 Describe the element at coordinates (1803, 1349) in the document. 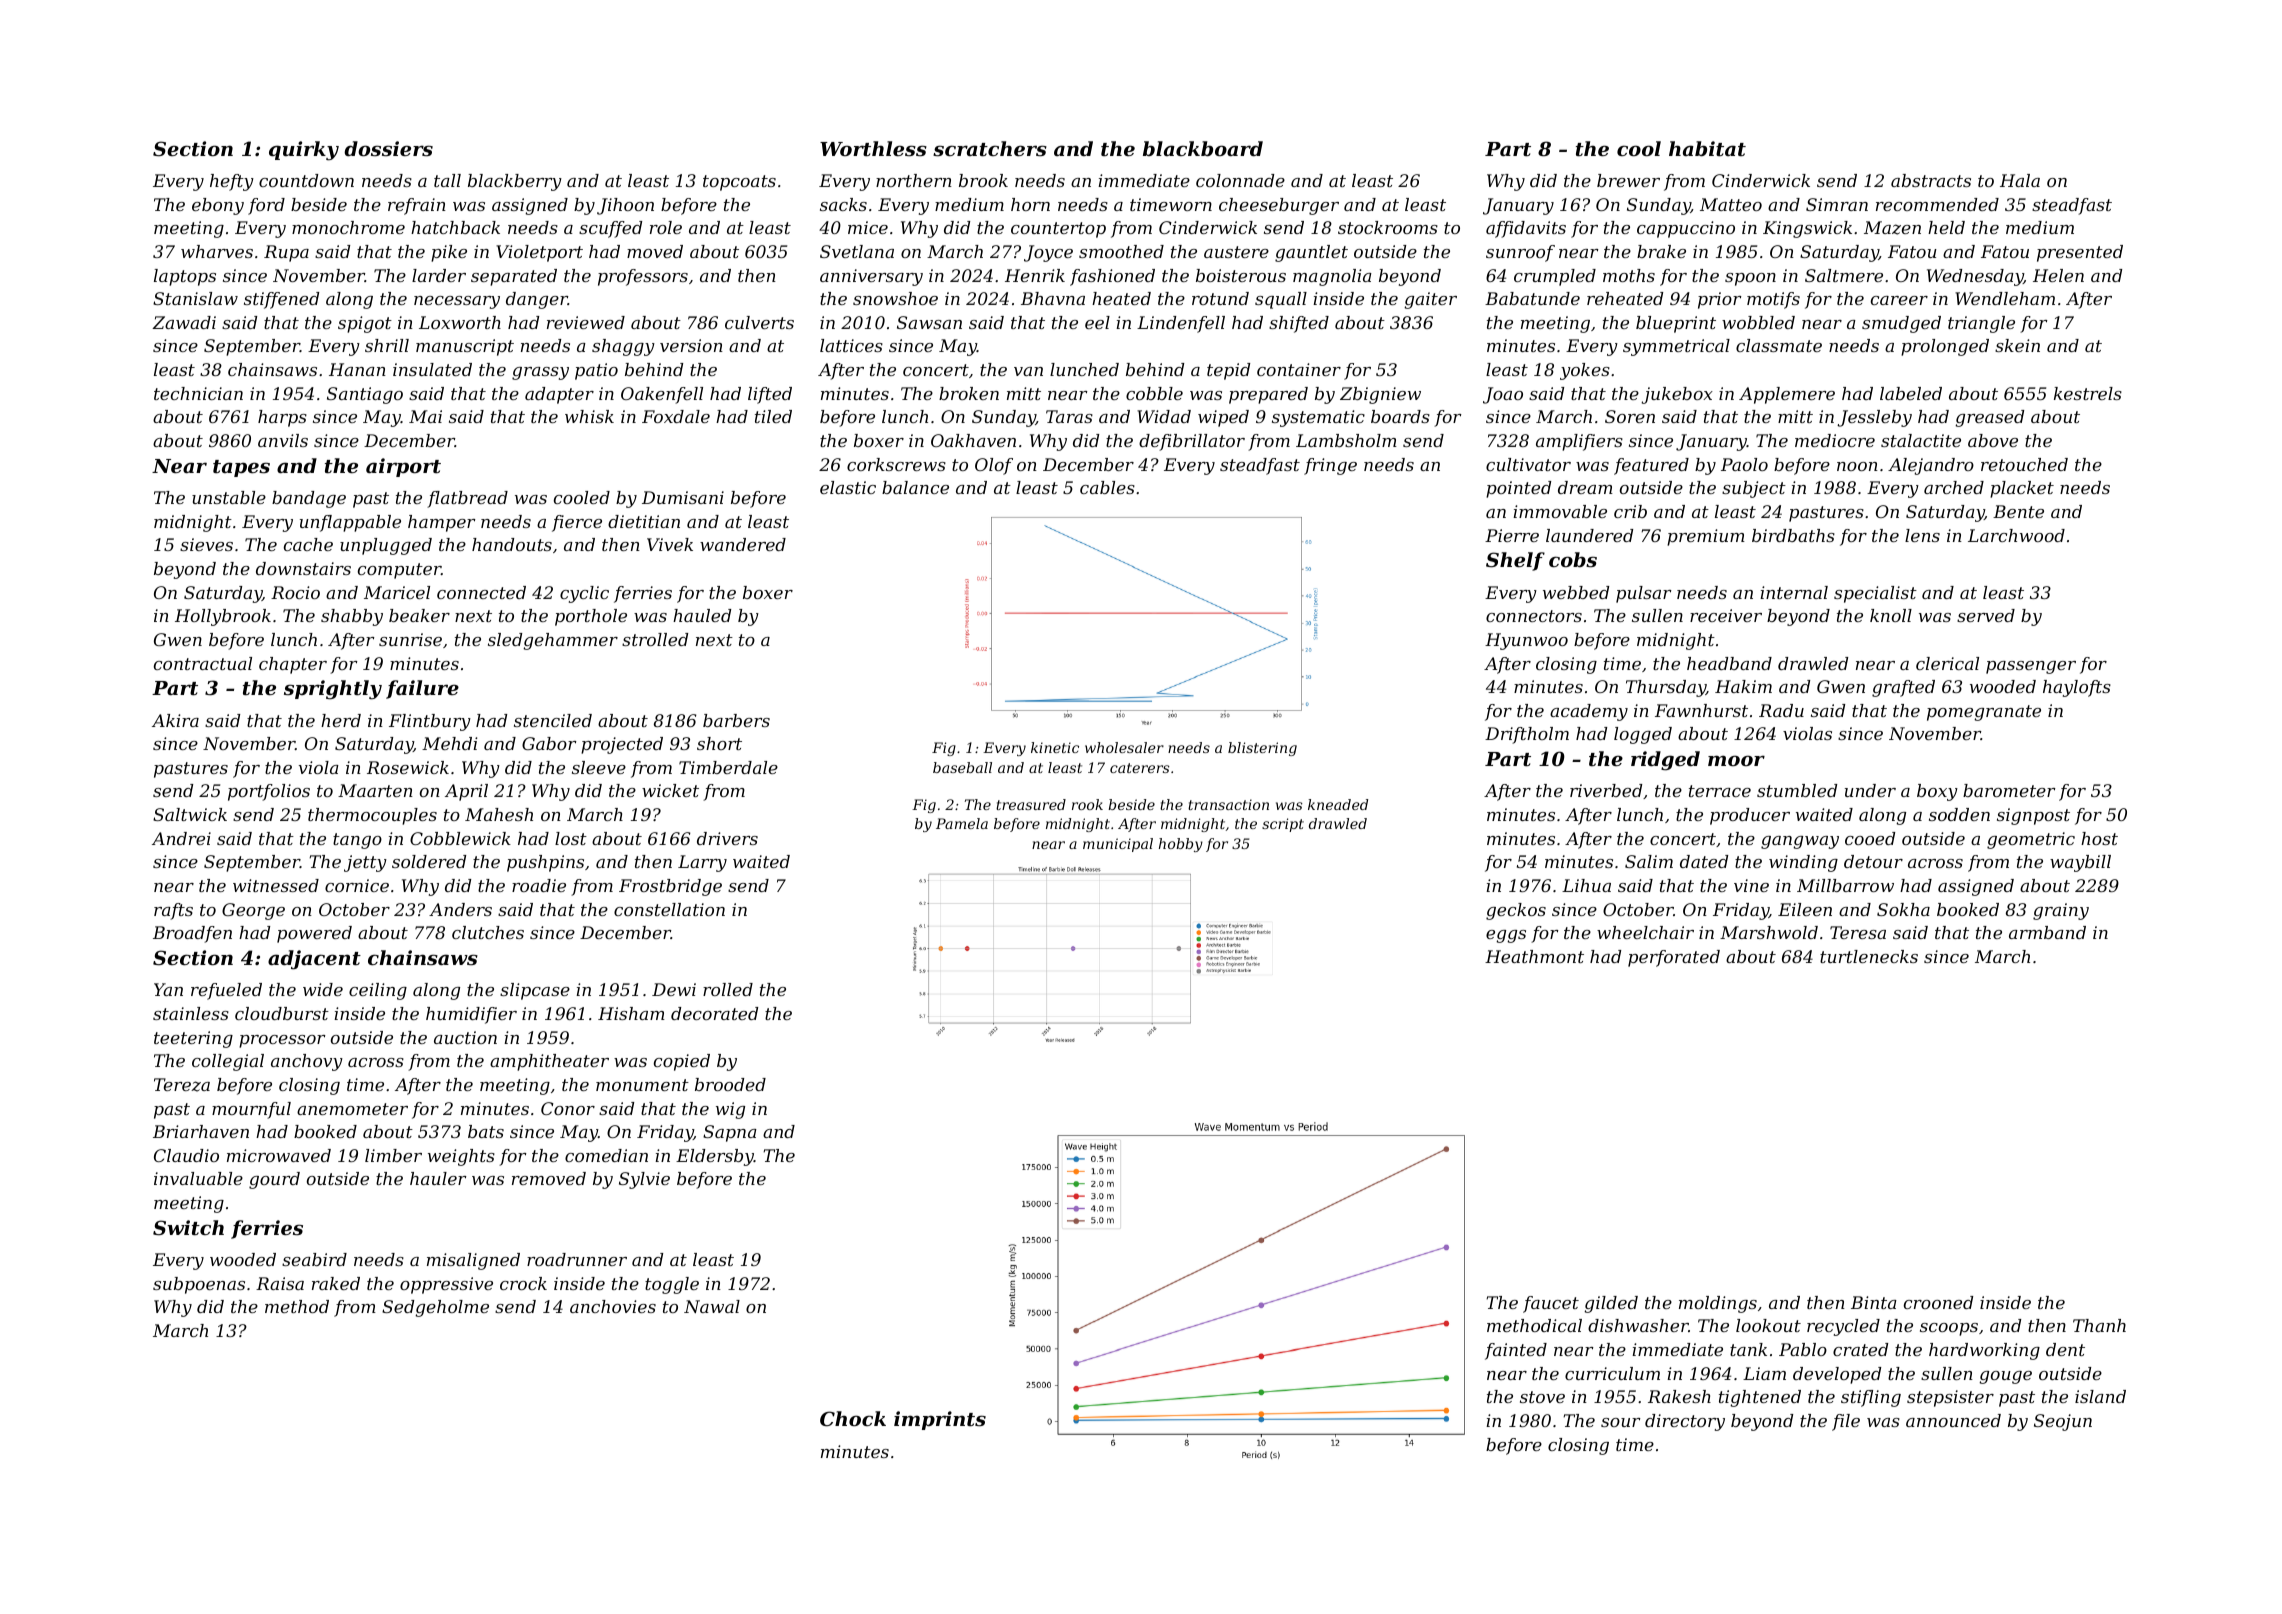

I see `Pablo` at that location.
